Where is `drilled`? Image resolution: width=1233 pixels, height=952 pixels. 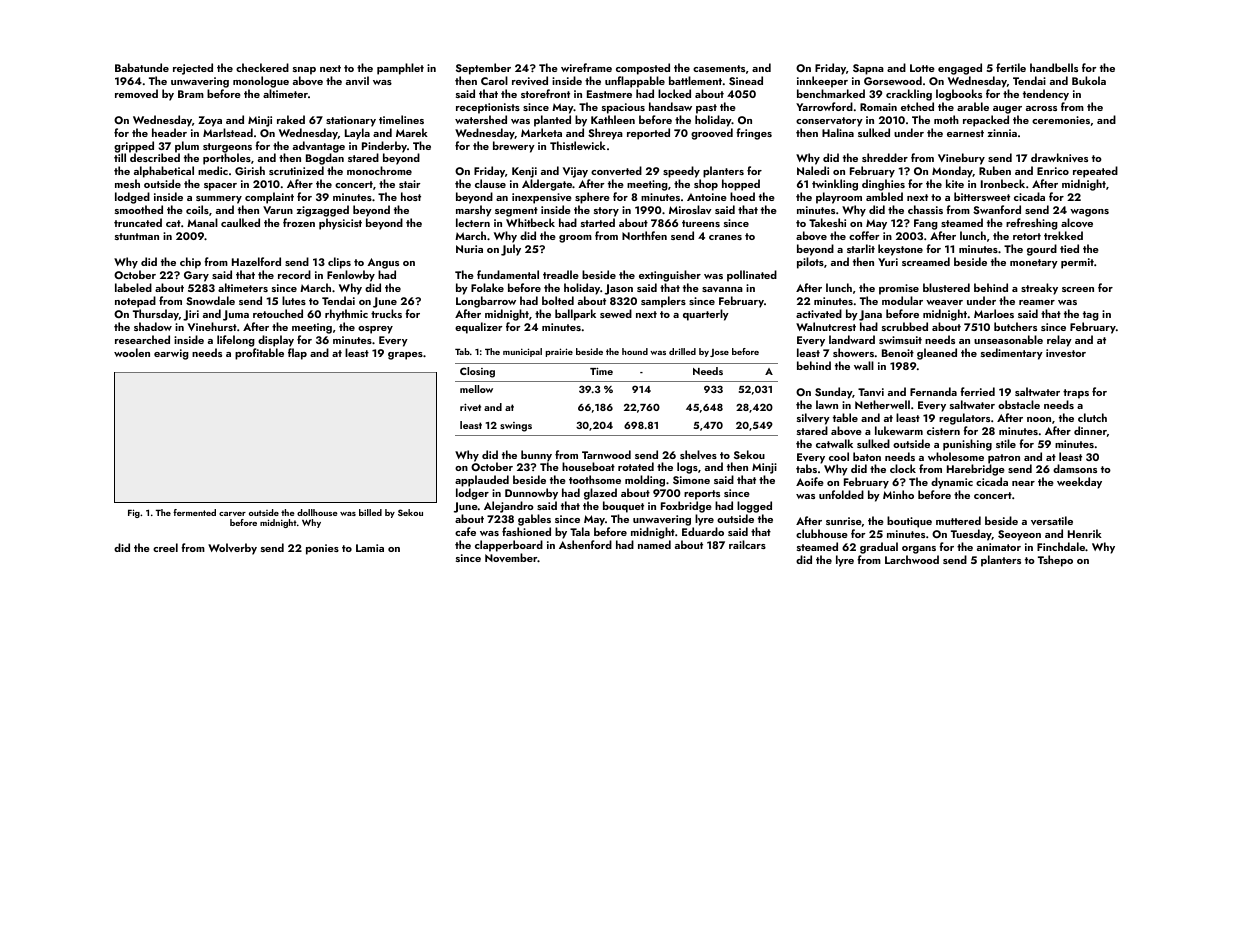
drilled is located at coordinates (682, 351).
